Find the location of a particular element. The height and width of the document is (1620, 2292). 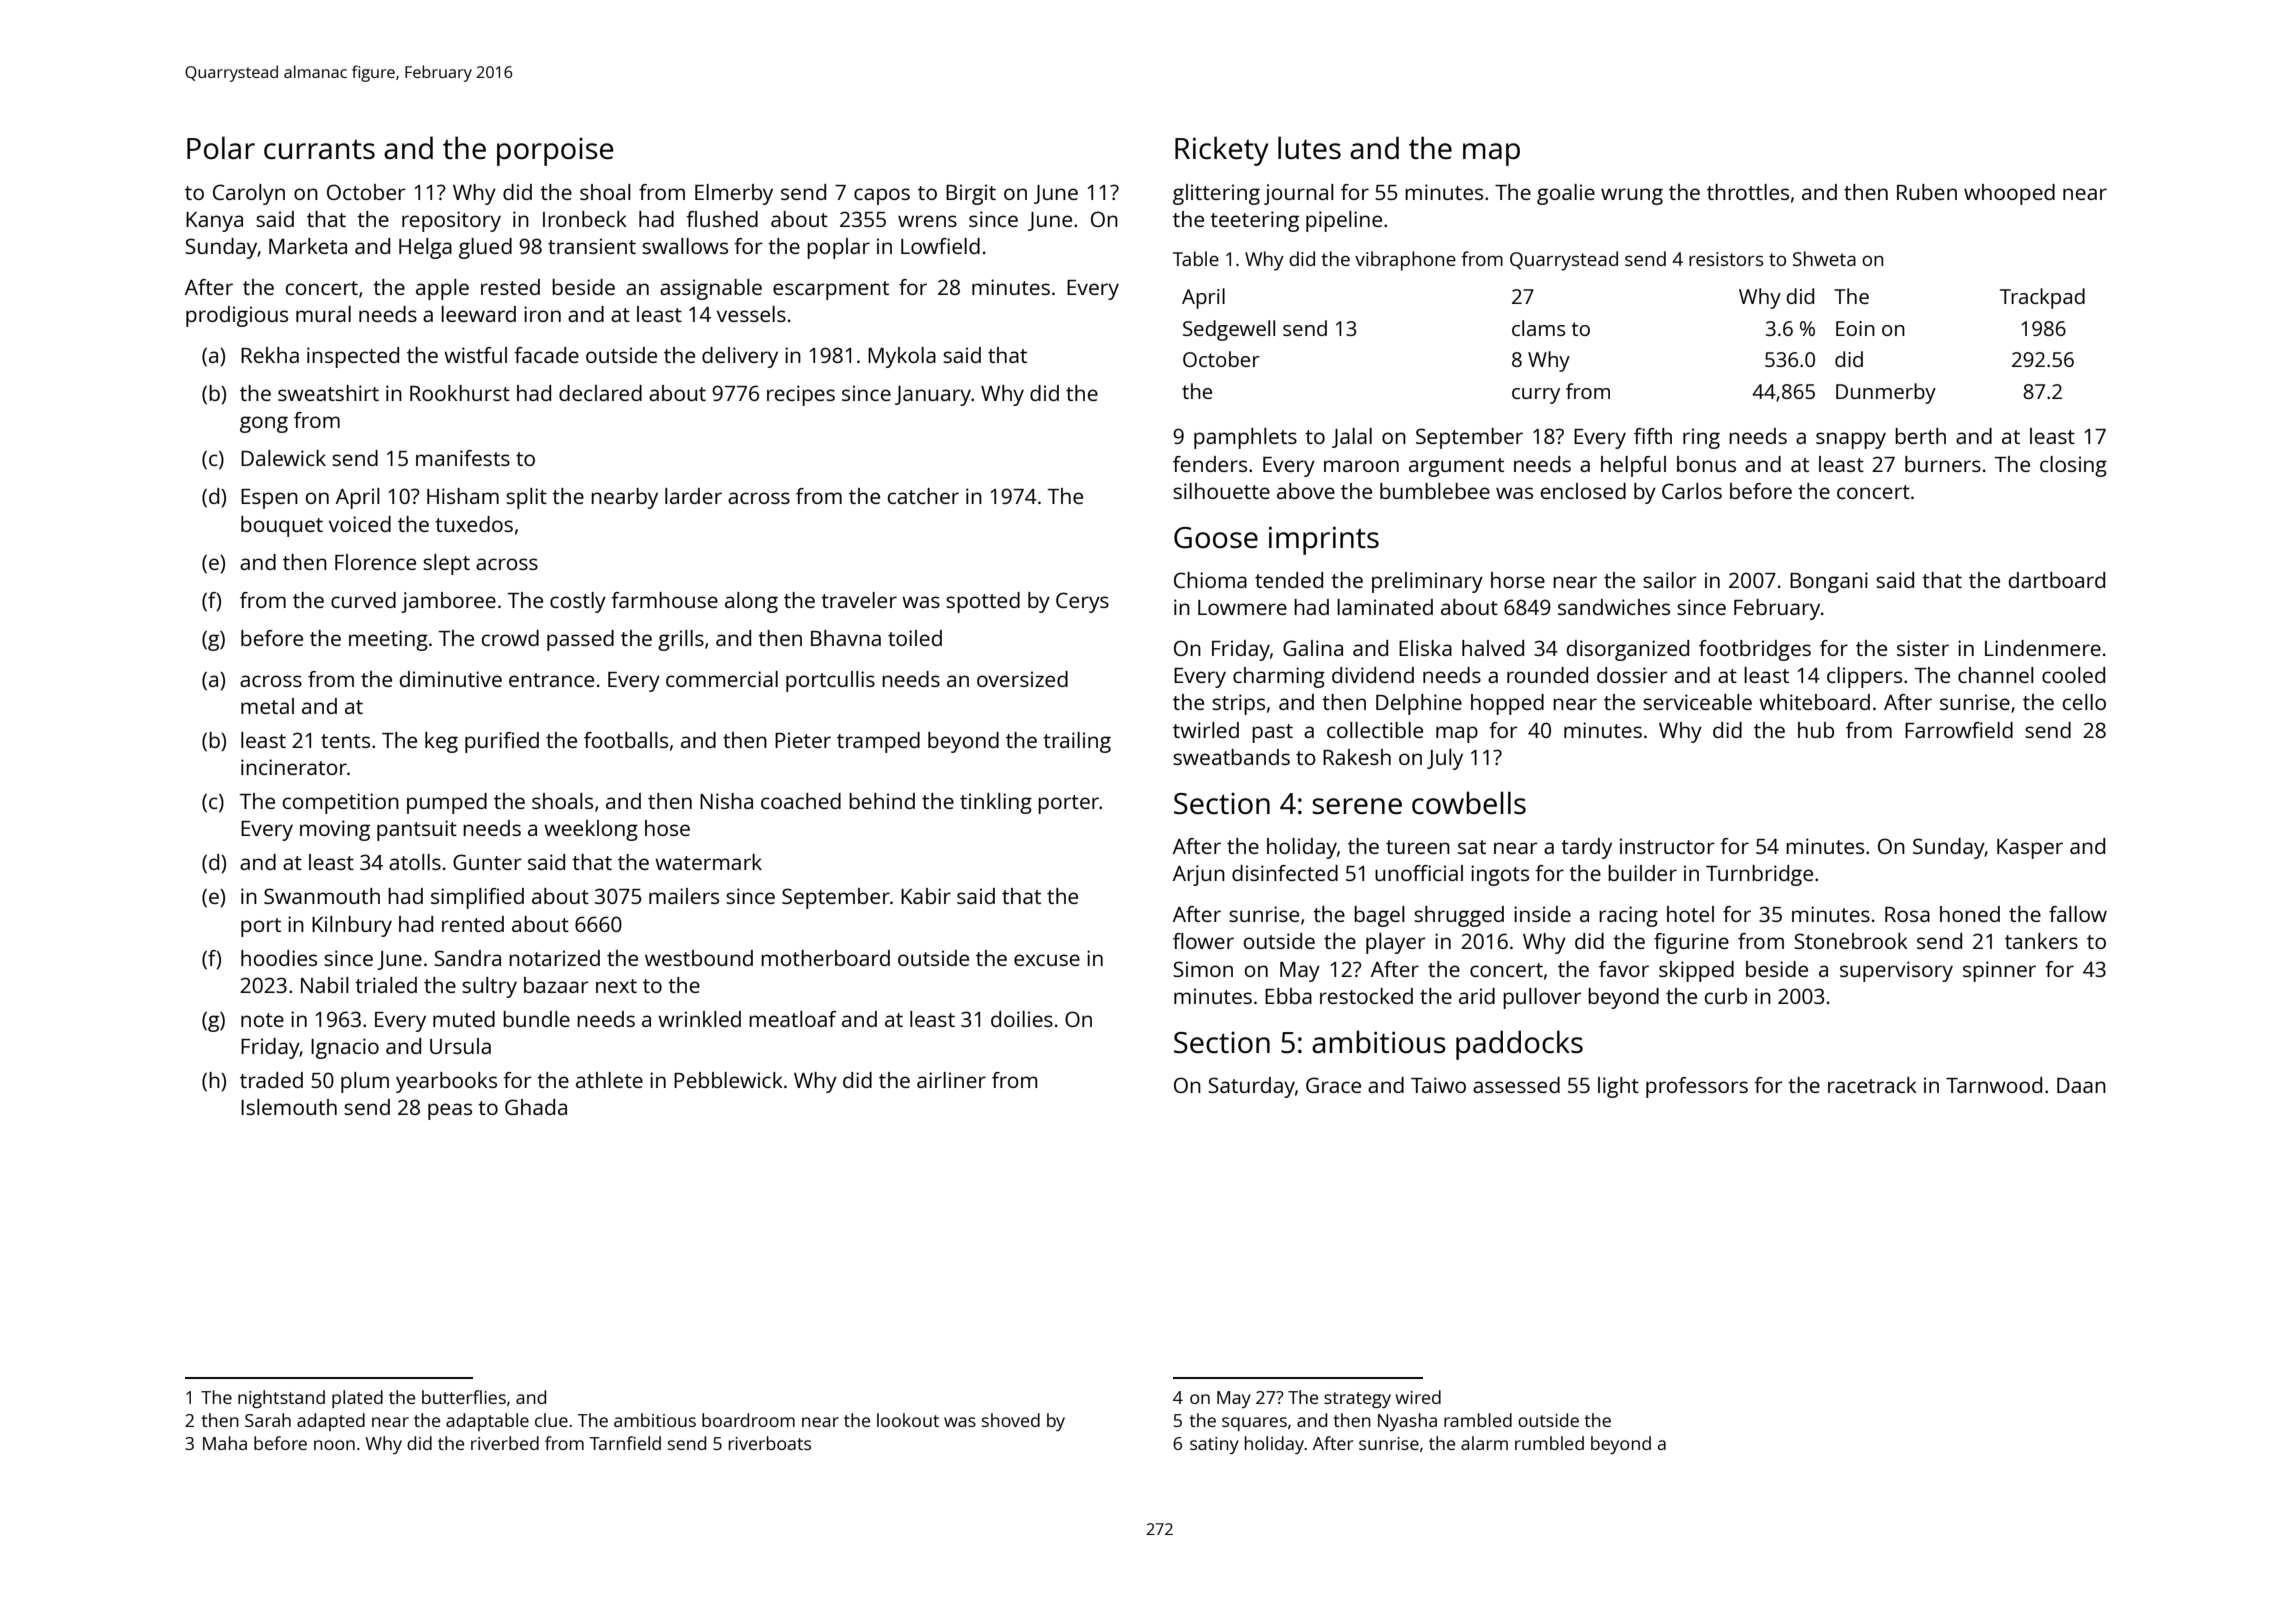

commercial is located at coordinates (722, 679).
